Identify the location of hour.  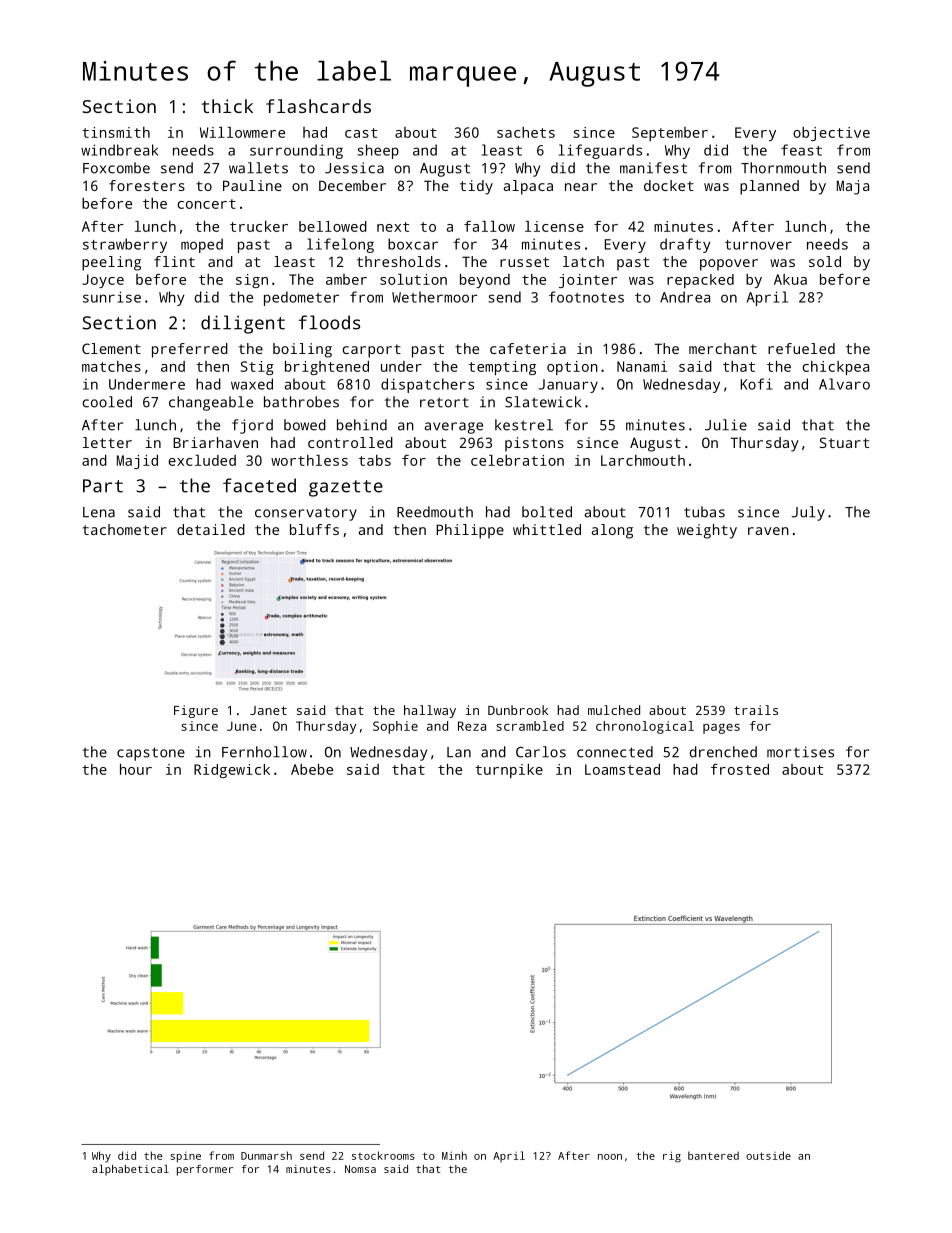
(136, 769).
